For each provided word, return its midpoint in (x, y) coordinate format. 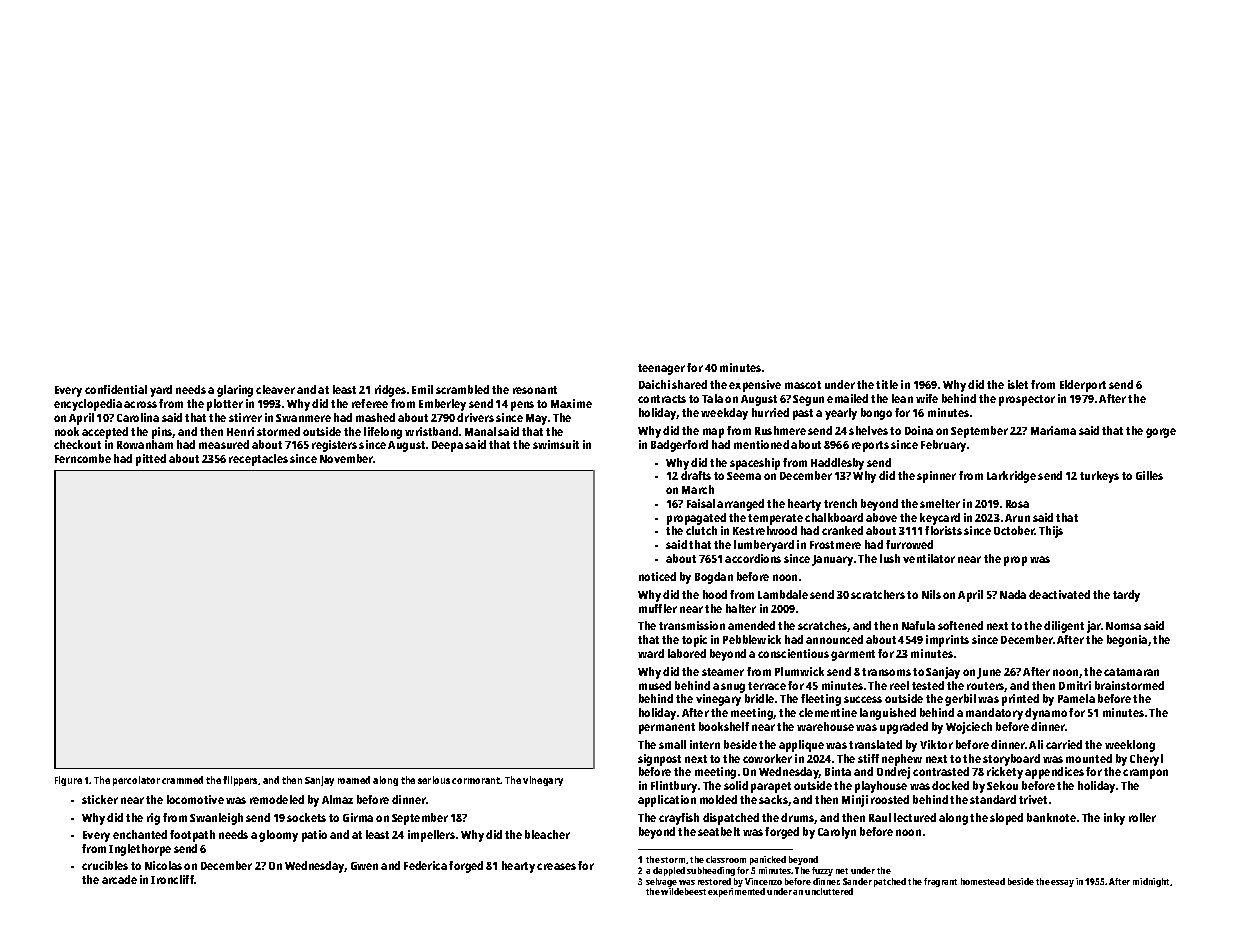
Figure (68, 781)
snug (733, 688)
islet (1018, 384)
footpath (192, 836)
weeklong (1130, 746)
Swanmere (303, 418)
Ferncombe (83, 458)
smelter (940, 503)
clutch (701, 530)
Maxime (571, 403)
